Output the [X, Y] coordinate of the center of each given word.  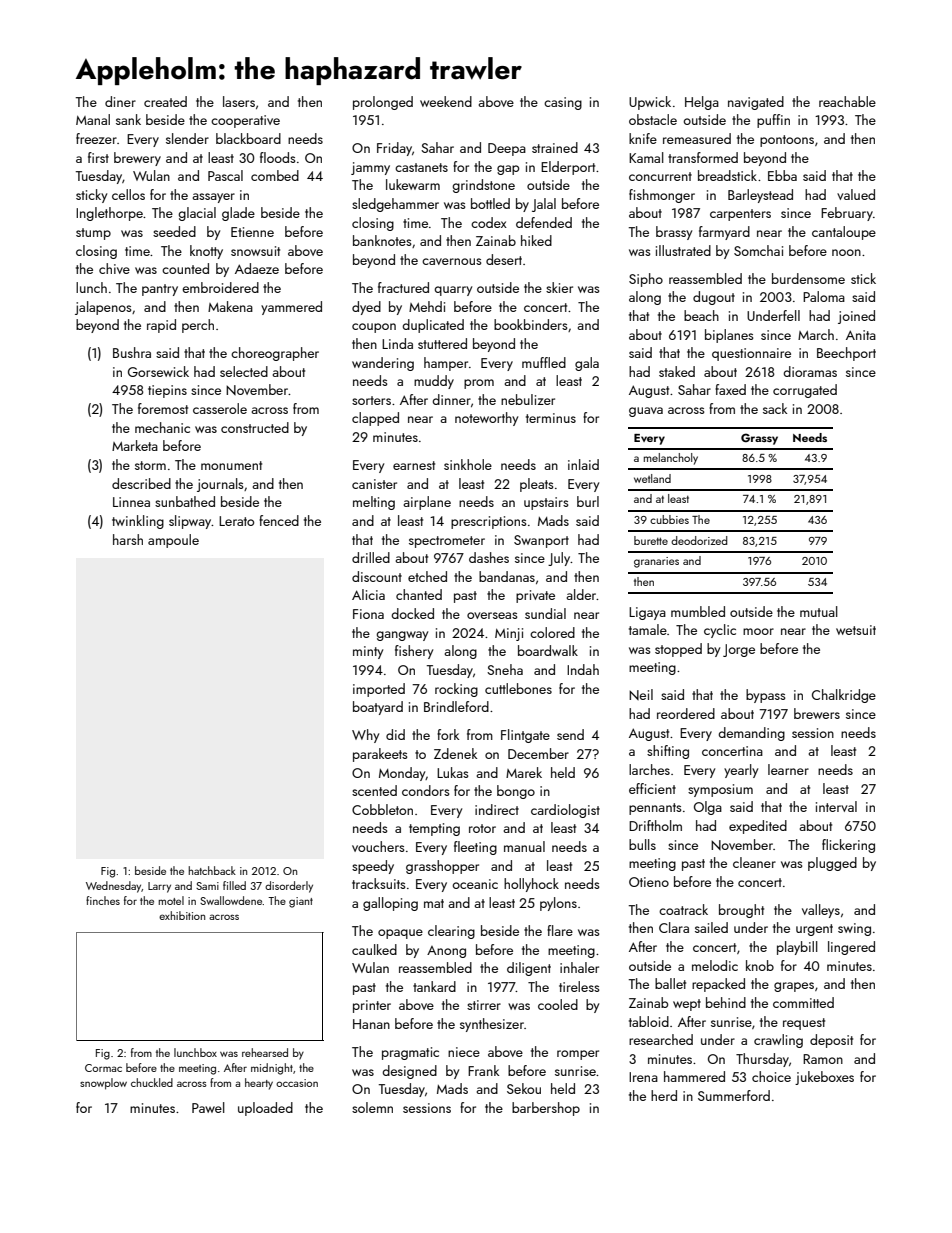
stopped [678, 650]
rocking [456, 690]
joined [856, 317]
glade [238, 214]
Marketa [135, 445]
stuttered [442, 343]
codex [489, 222]
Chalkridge [844, 696]
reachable [847, 101]
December [538, 753]
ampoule [173, 541]
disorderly [289, 887]
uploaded [265, 1109]
